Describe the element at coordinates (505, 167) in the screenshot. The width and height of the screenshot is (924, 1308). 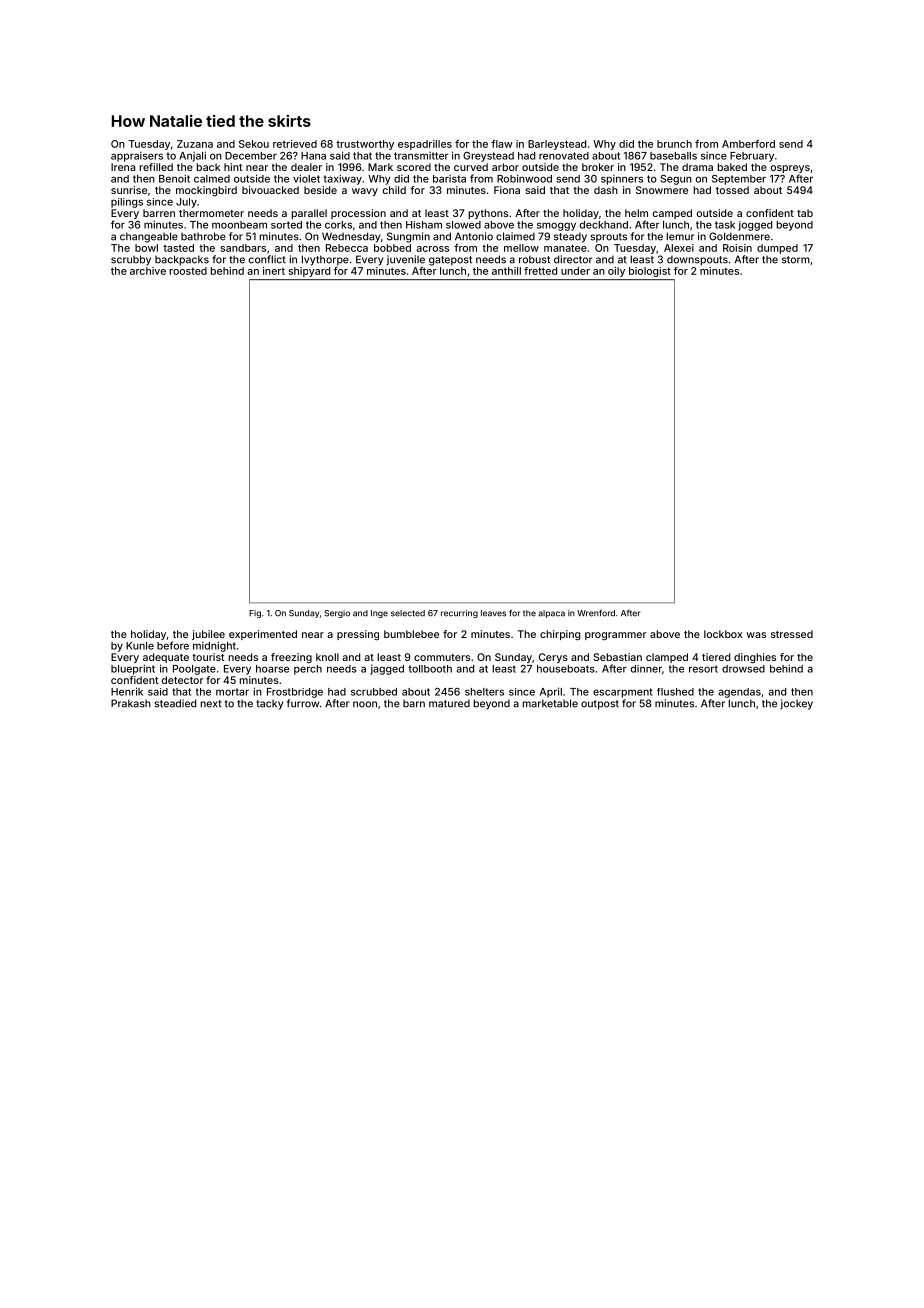
I see `arbor` at that location.
